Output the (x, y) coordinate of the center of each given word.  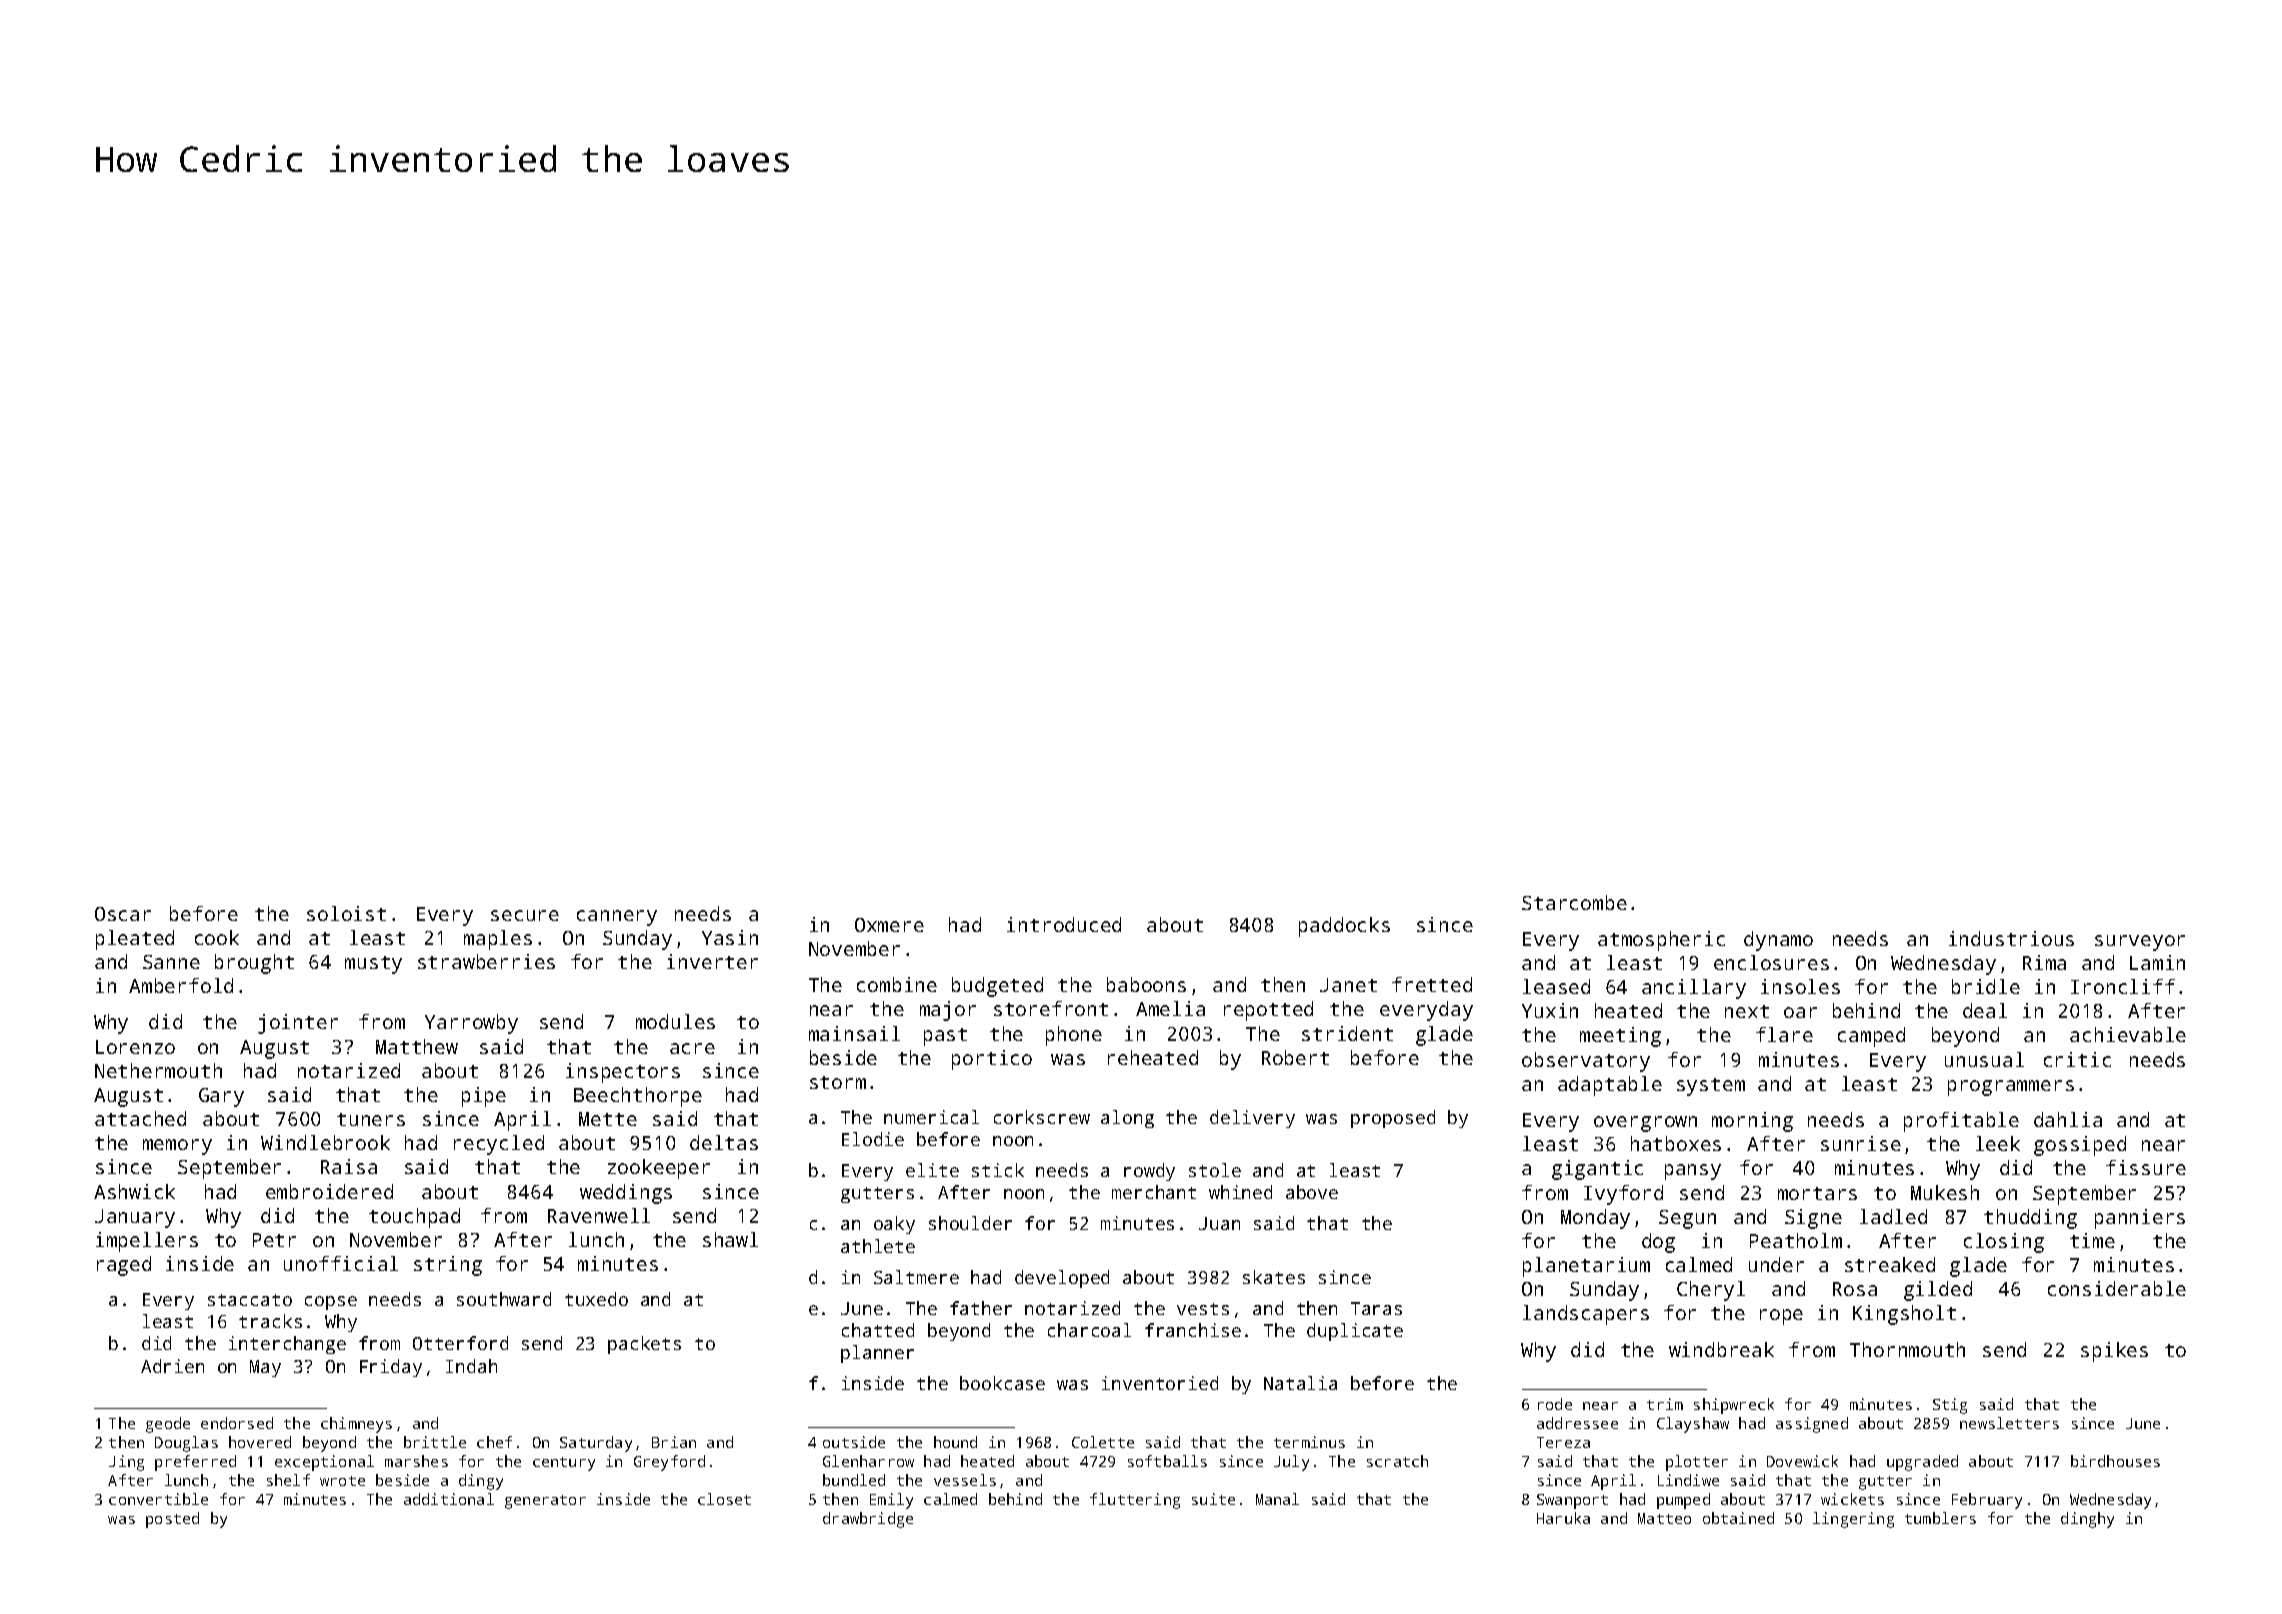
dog (1658, 1243)
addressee (1577, 1423)
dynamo (1778, 941)
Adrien (172, 1366)
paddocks (1344, 927)
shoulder (970, 1223)
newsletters (2009, 1423)
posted (172, 1520)
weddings (626, 1194)
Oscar (123, 914)
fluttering (1135, 1501)
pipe (484, 1097)
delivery (1252, 1119)
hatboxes (1676, 1143)
